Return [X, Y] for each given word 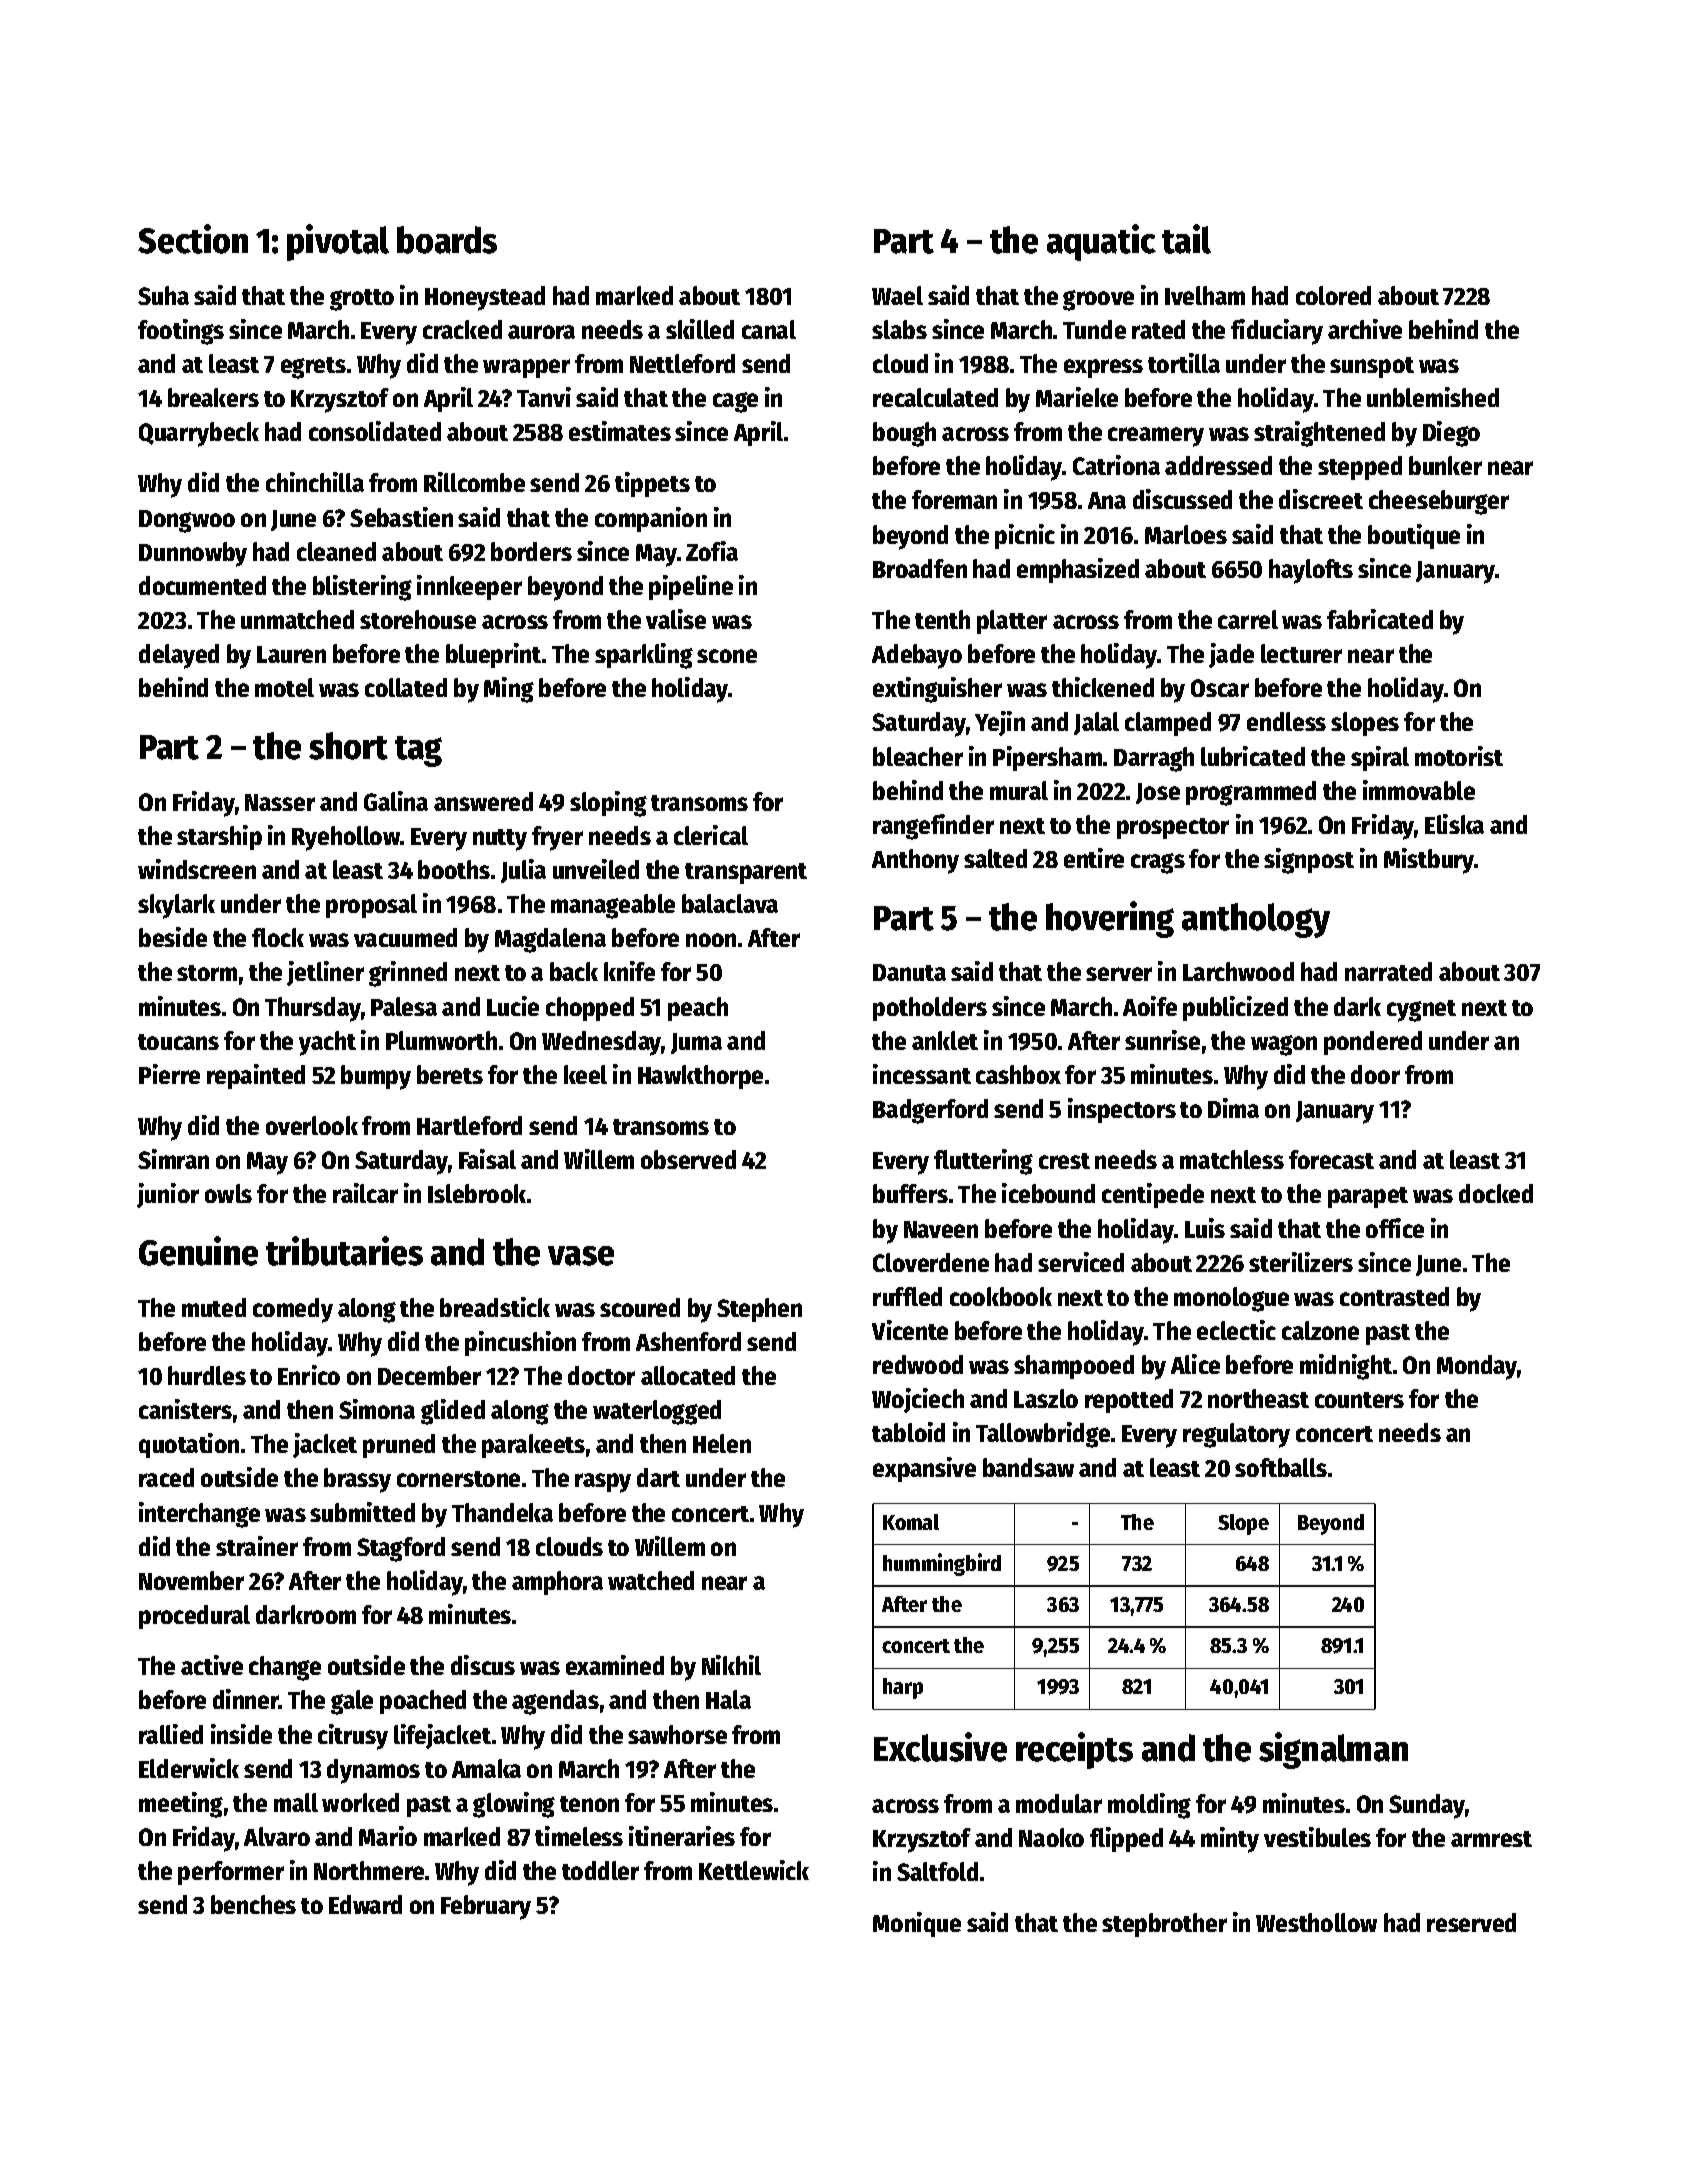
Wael [897, 295]
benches [253, 1904]
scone [727, 656]
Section [193, 239]
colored [1333, 295]
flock [278, 937]
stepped [1360, 468]
